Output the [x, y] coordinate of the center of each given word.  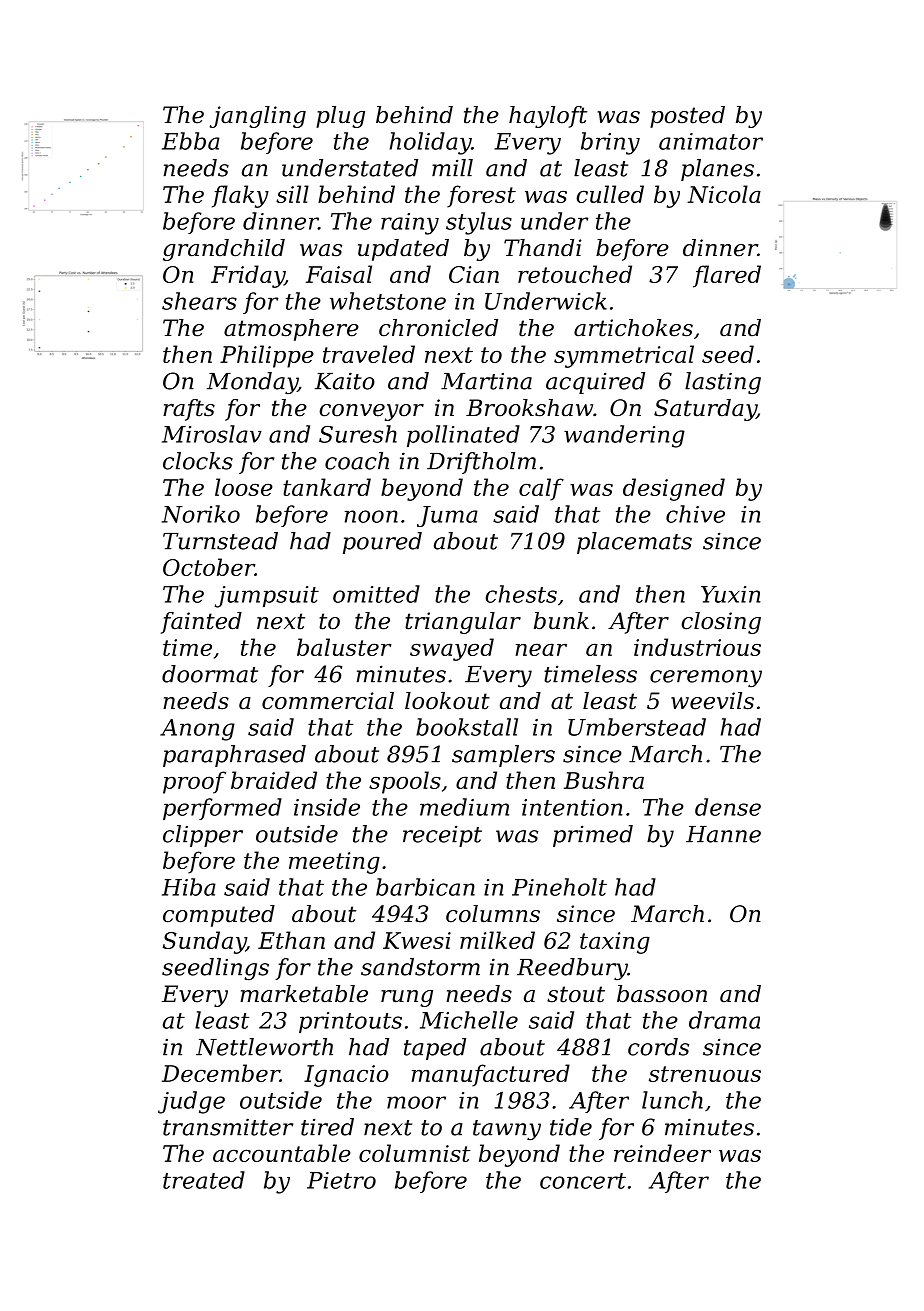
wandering [624, 436]
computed [219, 916]
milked [497, 940]
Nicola [724, 194]
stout [576, 994]
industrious [697, 647]
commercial [328, 701]
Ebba [191, 141]
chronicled [438, 328]
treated [204, 1180]
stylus [479, 223]
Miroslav [212, 434]
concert [583, 1181]
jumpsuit [266, 597]
